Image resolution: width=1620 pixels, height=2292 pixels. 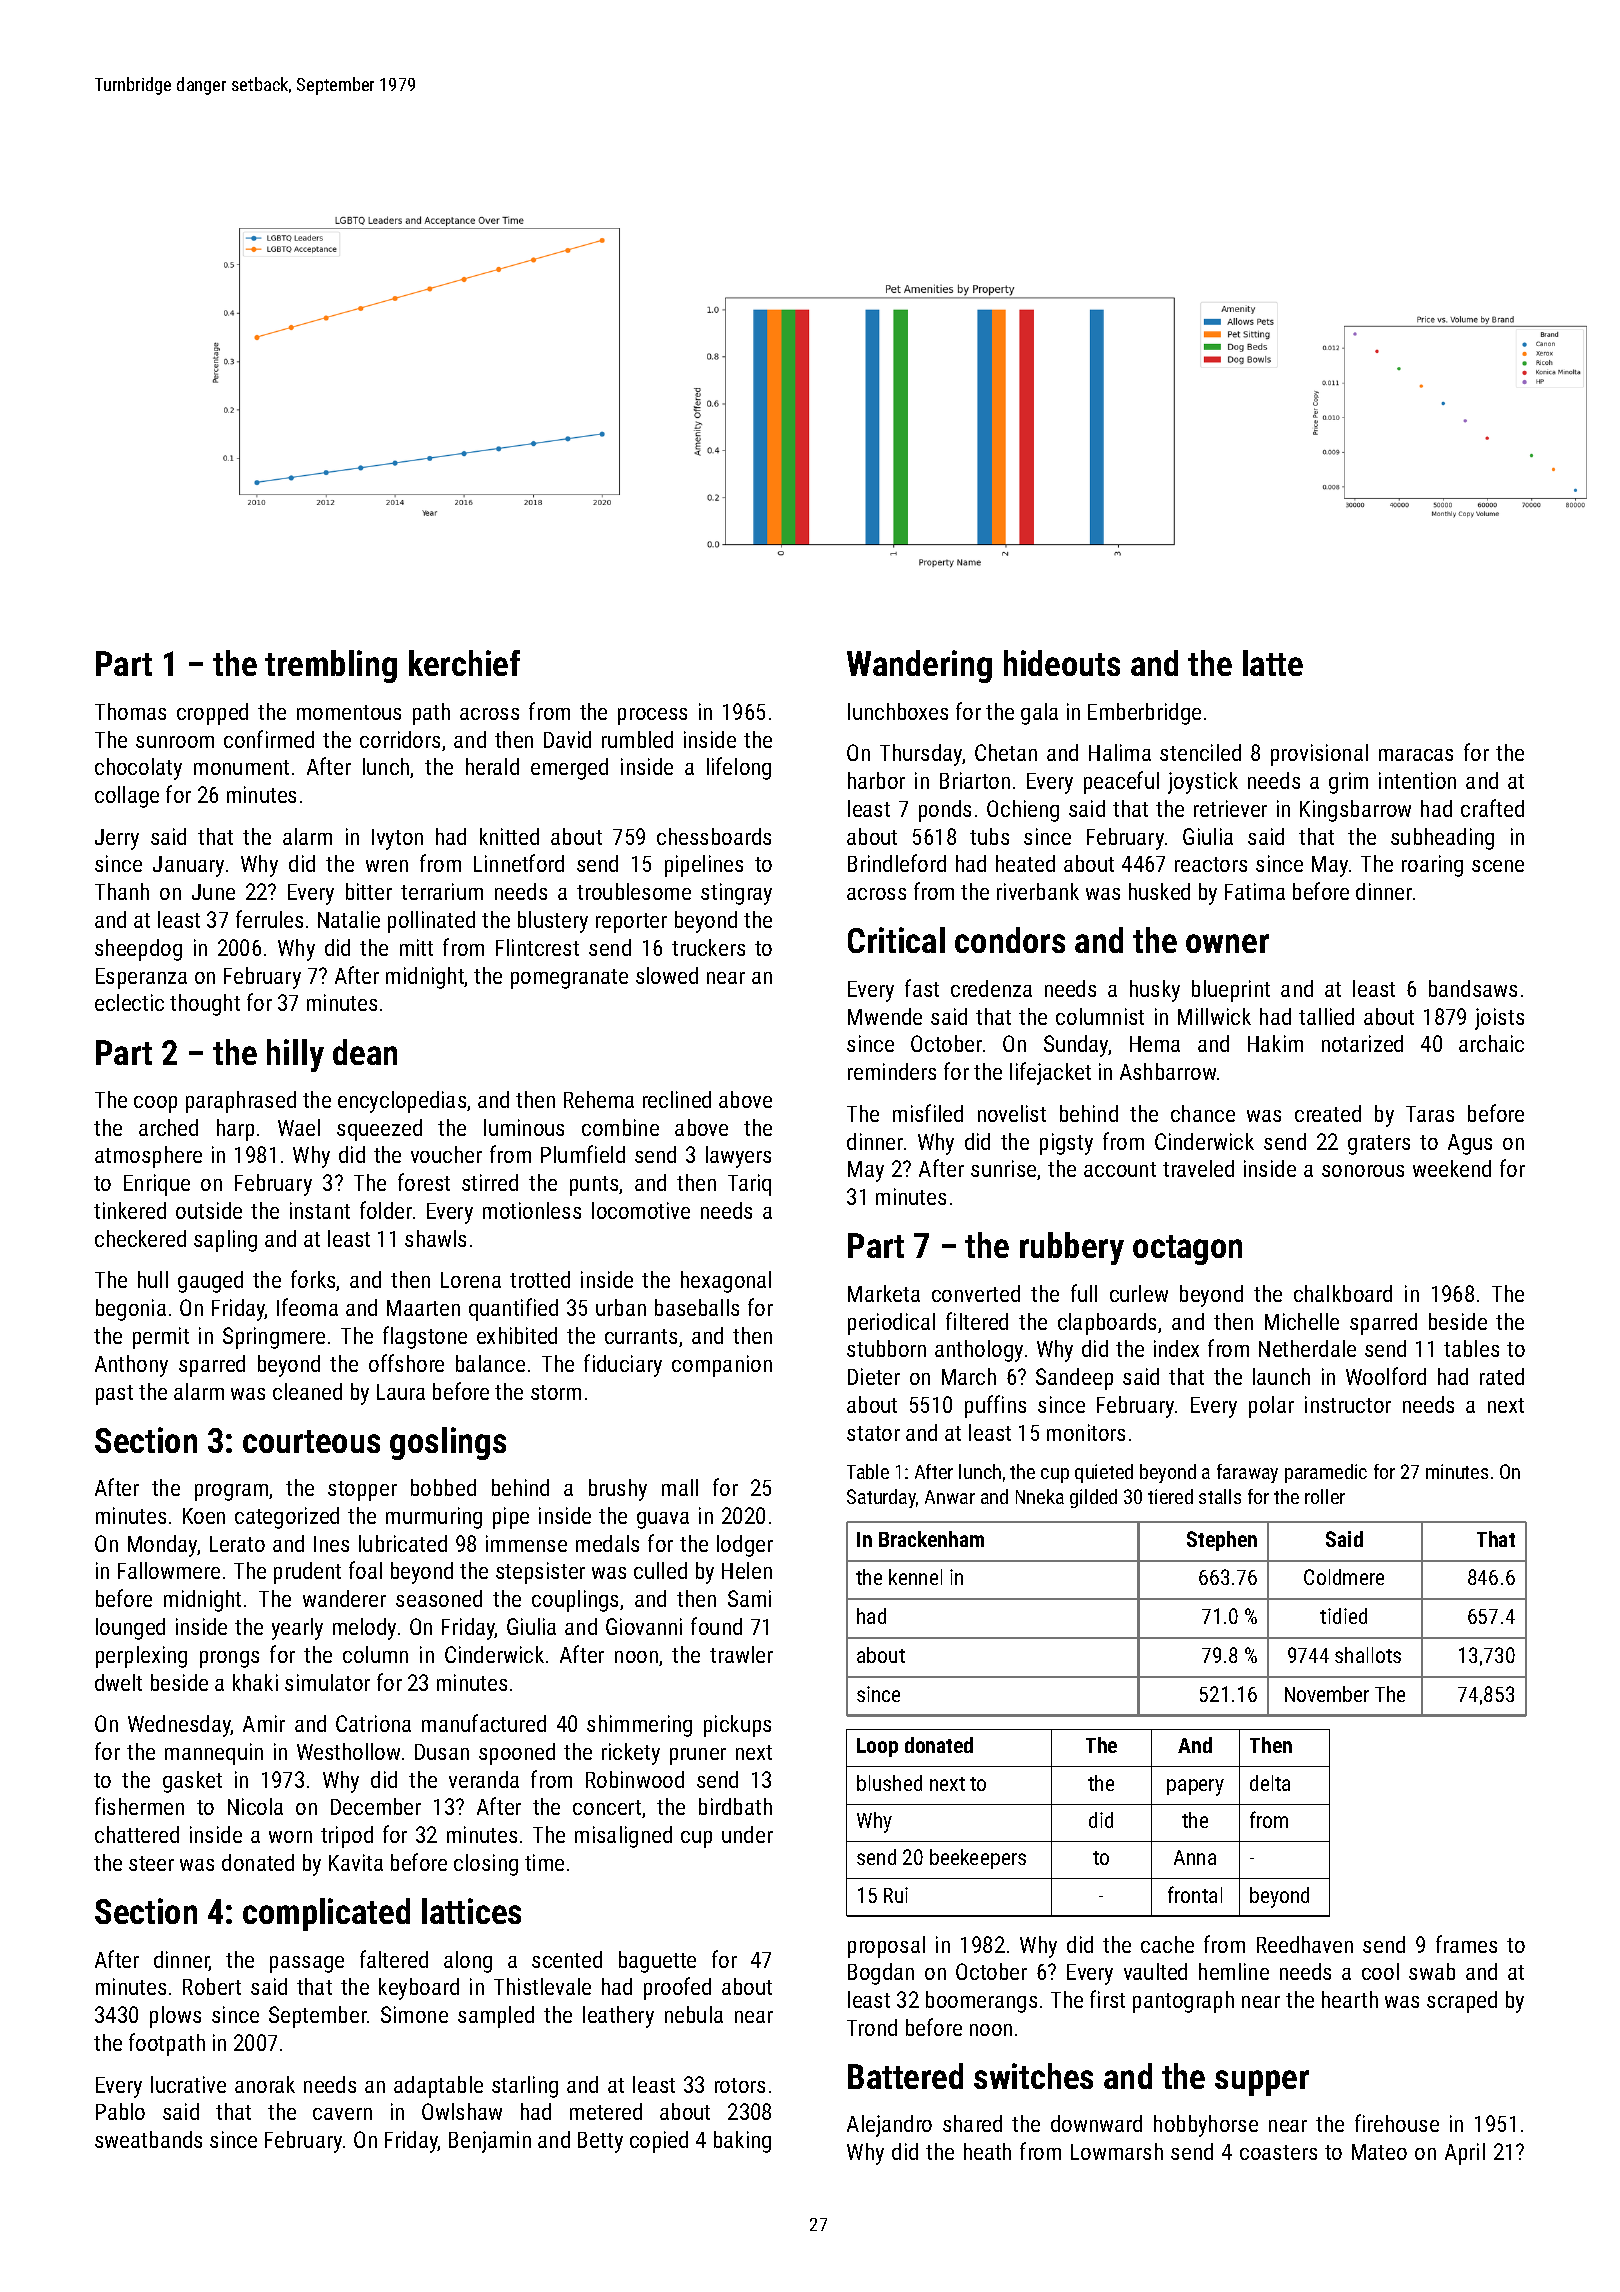 What do you see at coordinates (1368, 1655) in the screenshot?
I see `shallots` at bounding box center [1368, 1655].
